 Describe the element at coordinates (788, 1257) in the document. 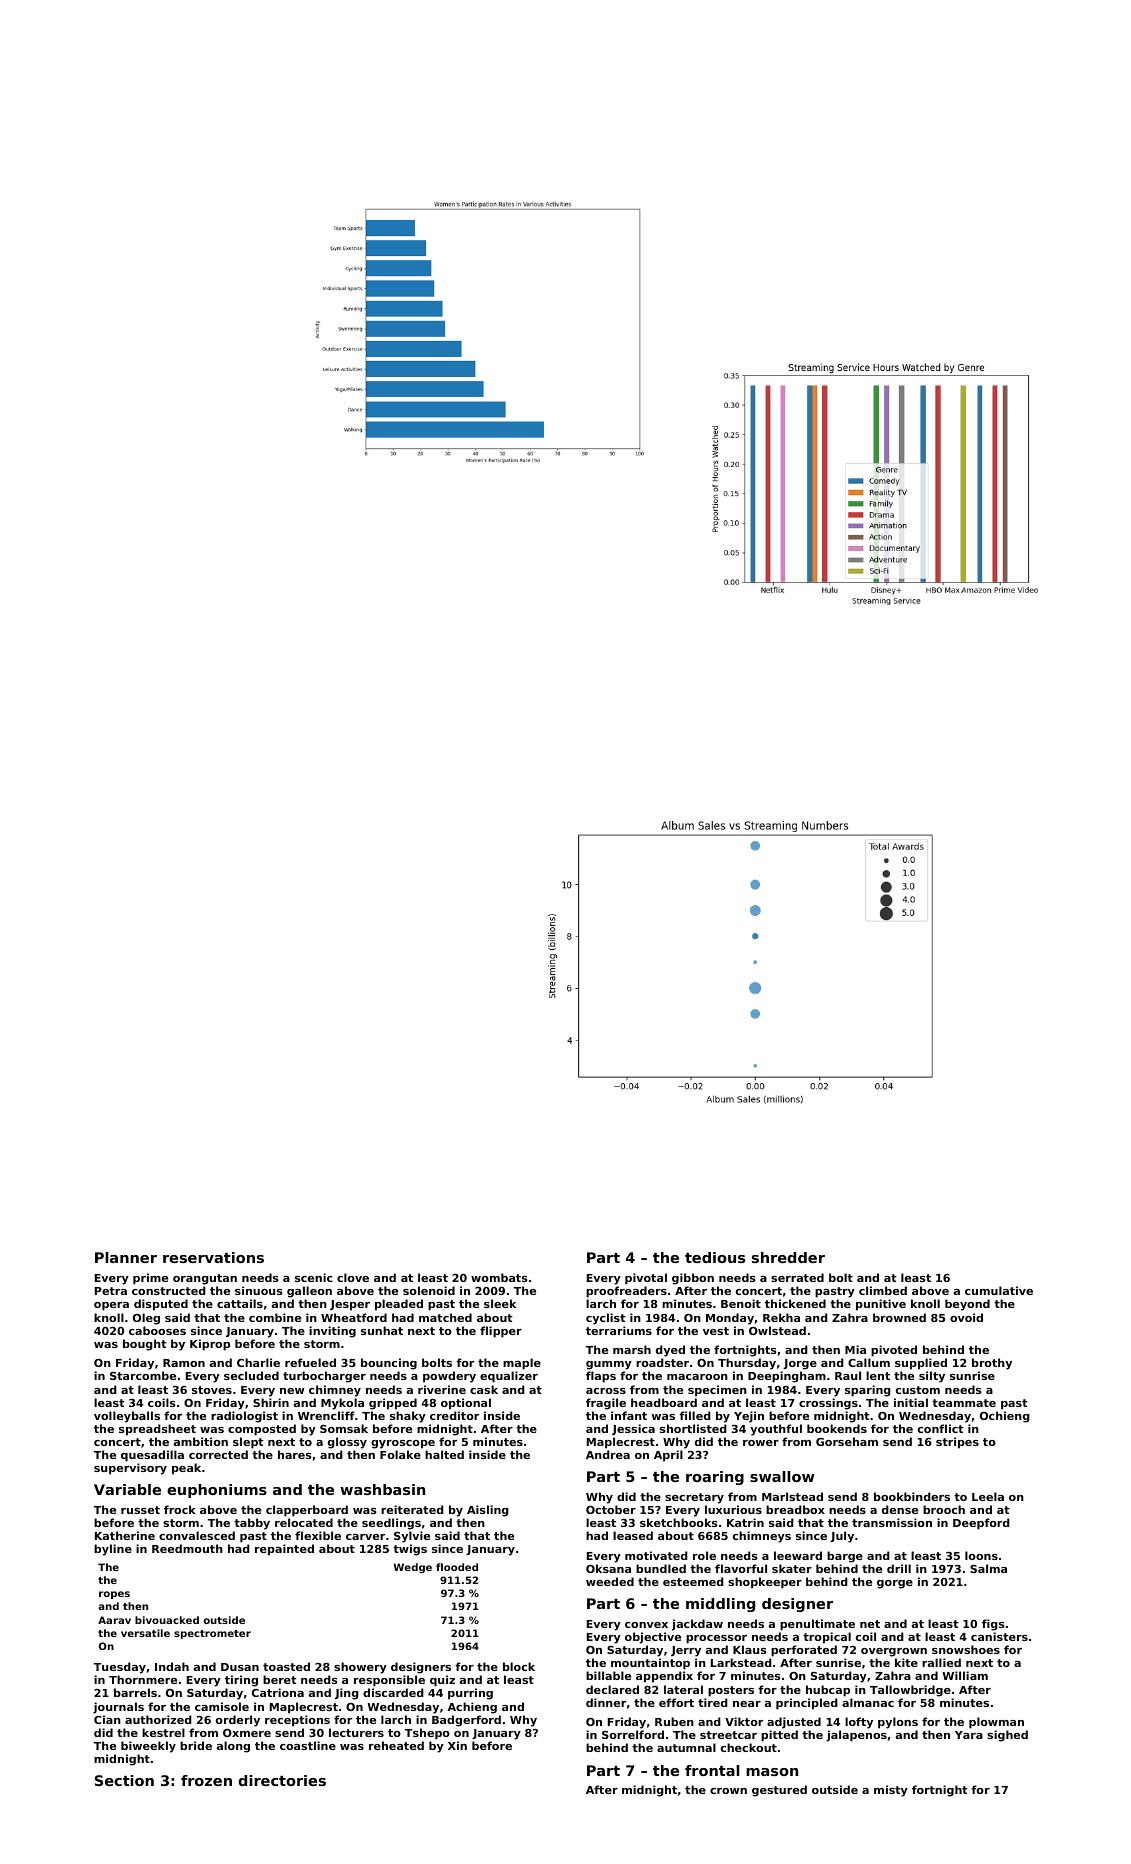

I see `shredder` at that location.
